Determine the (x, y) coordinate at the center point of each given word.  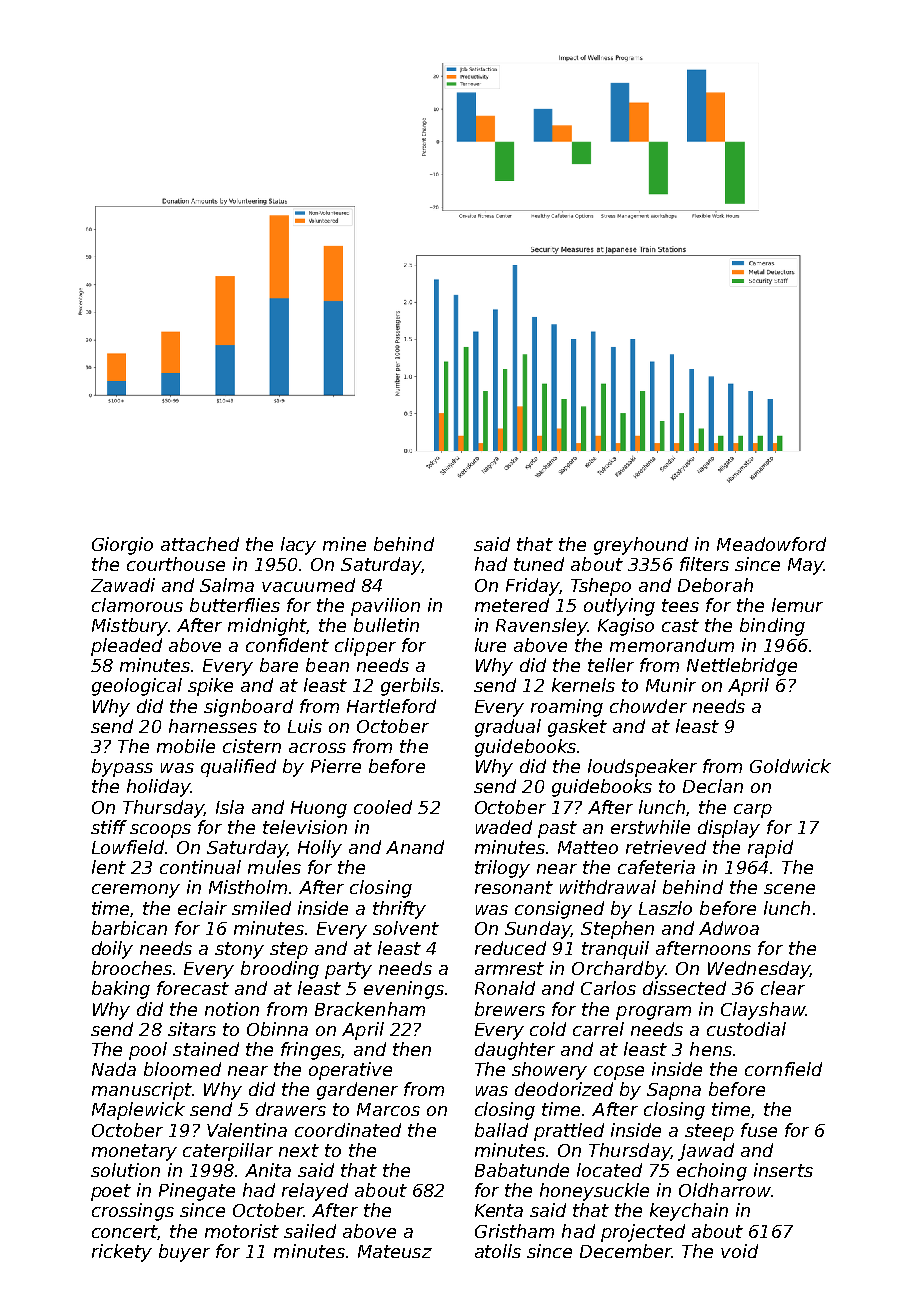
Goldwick (790, 766)
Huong (319, 809)
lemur (797, 605)
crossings (133, 1212)
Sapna (674, 1091)
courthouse (176, 564)
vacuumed (308, 585)
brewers (510, 1009)
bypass (122, 768)
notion (232, 1009)
